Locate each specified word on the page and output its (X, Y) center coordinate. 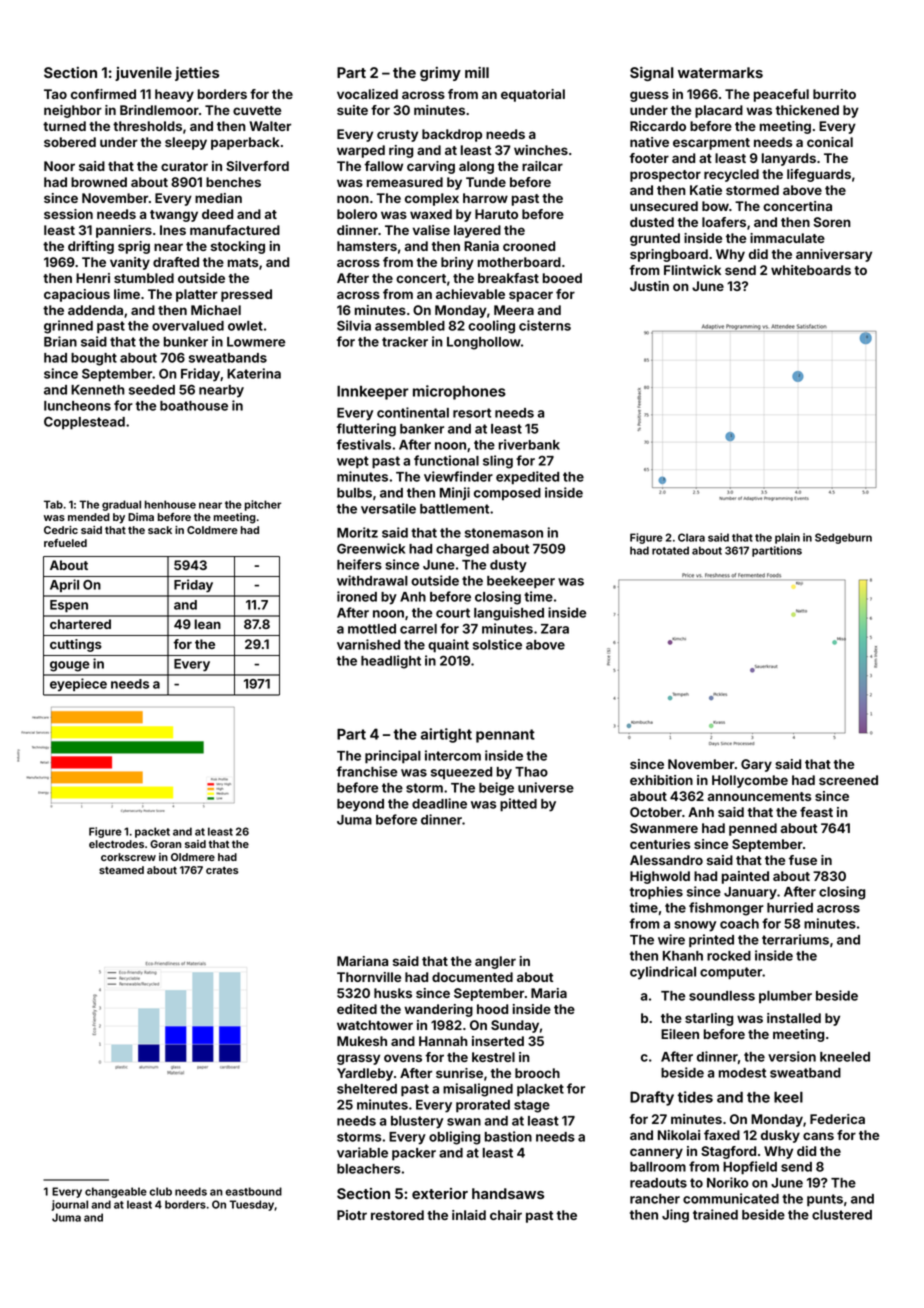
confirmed (103, 94)
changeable (116, 1192)
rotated (670, 550)
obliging (454, 1138)
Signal (652, 74)
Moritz (357, 532)
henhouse (170, 504)
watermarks (720, 72)
